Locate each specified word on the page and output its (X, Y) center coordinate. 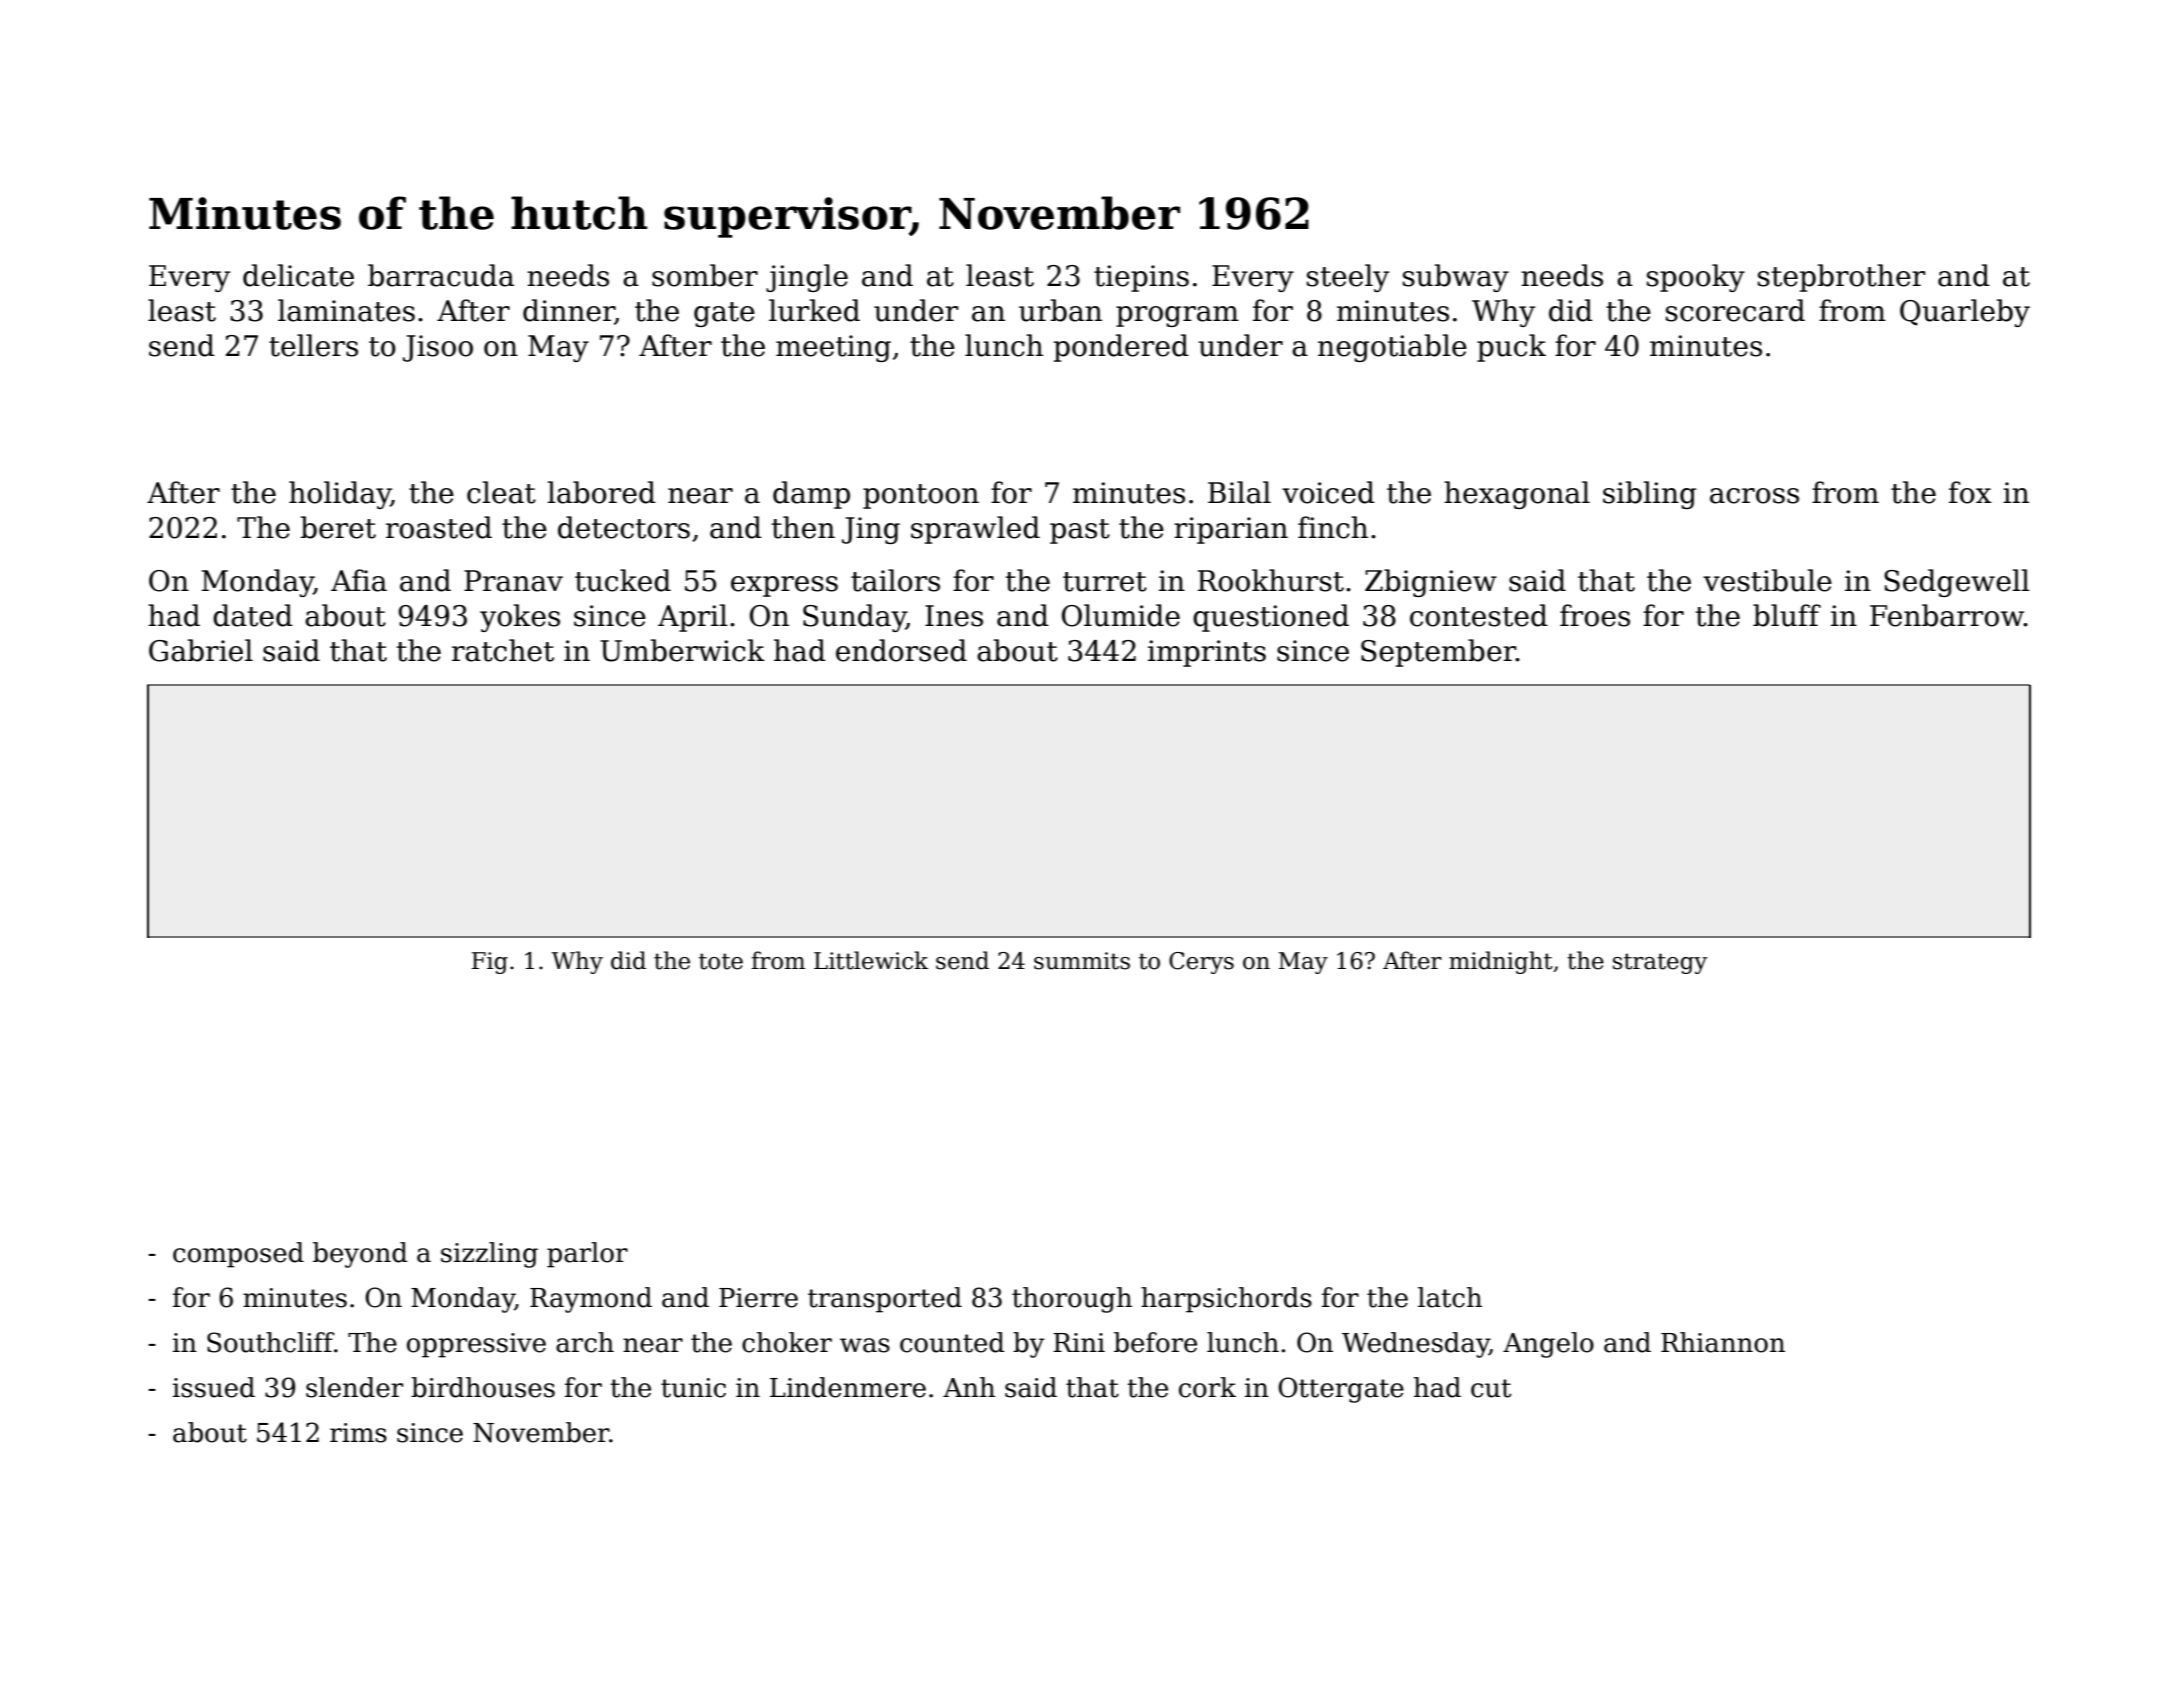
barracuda (441, 275)
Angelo (1548, 1345)
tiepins (1141, 278)
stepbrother (1841, 278)
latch (1450, 1297)
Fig (490, 963)
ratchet (503, 650)
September (1438, 653)
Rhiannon (1723, 1342)
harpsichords (1226, 1300)
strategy (1660, 963)
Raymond (591, 1300)
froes (1595, 615)
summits (1082, 961)
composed (238, 1255)
